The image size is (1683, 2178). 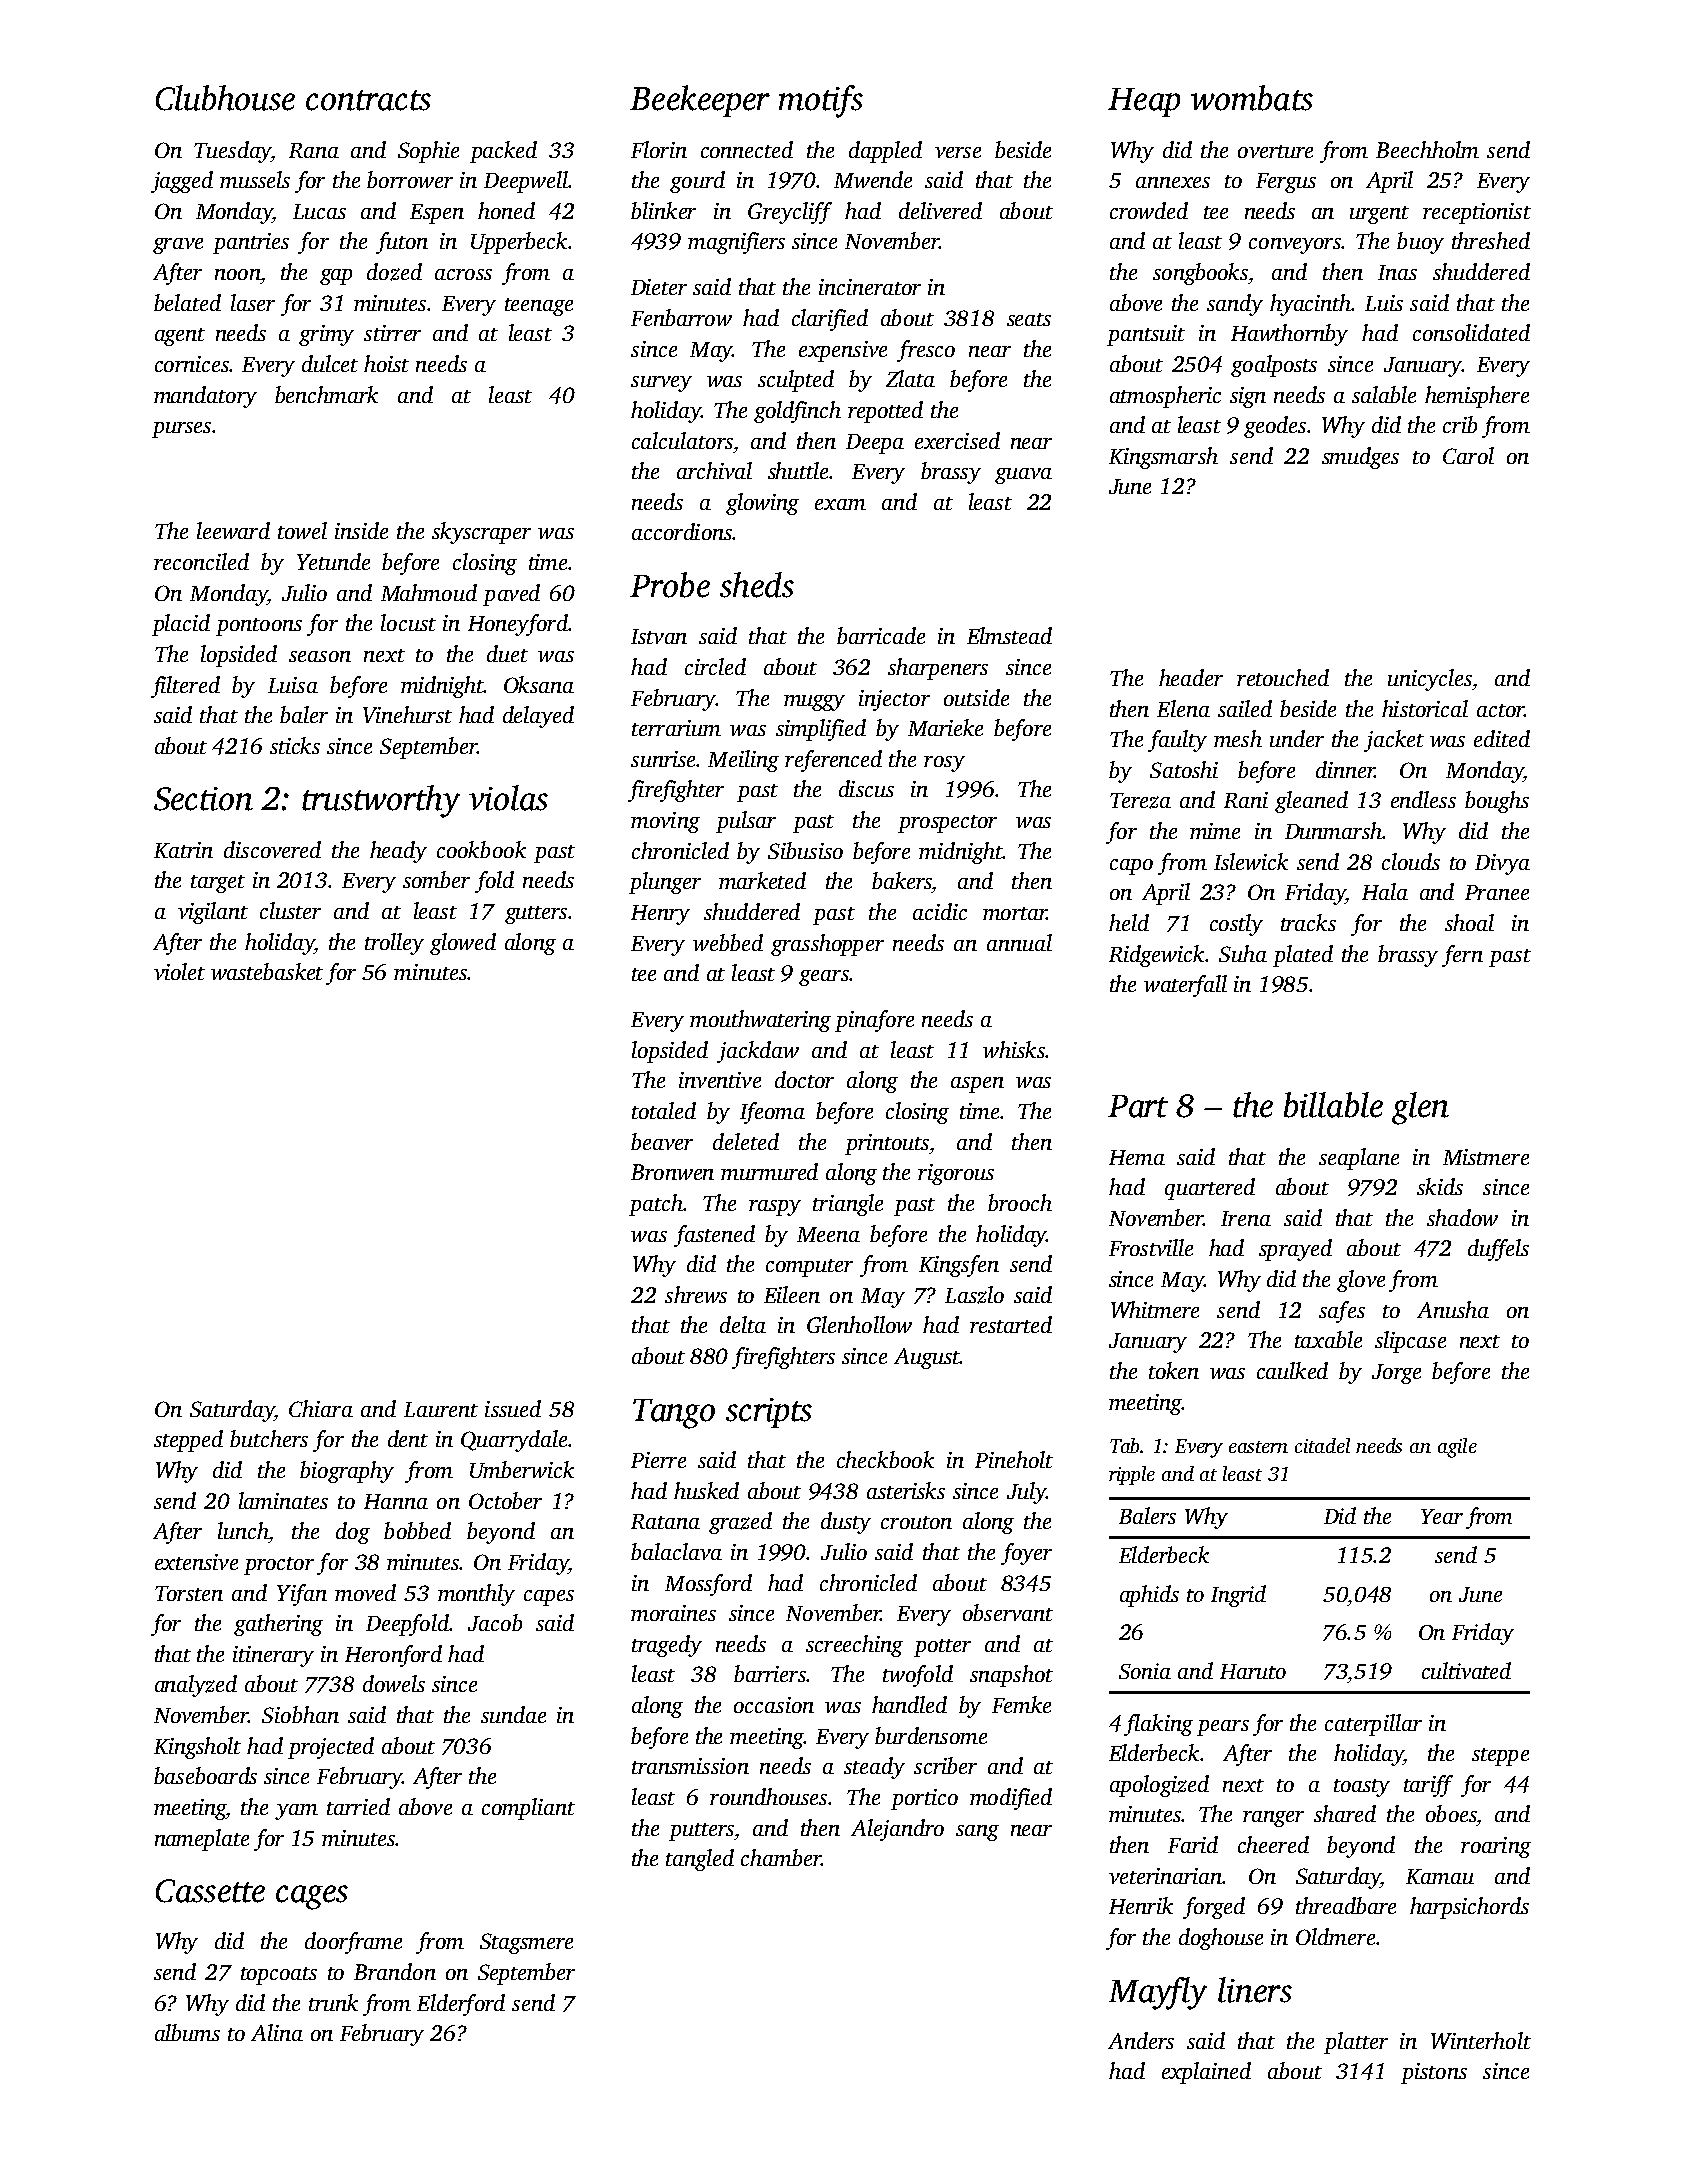 What do you see at coordinates (1289, 335) in the page?
I see `Hawthornby` at bounding box center [1289, 335].
